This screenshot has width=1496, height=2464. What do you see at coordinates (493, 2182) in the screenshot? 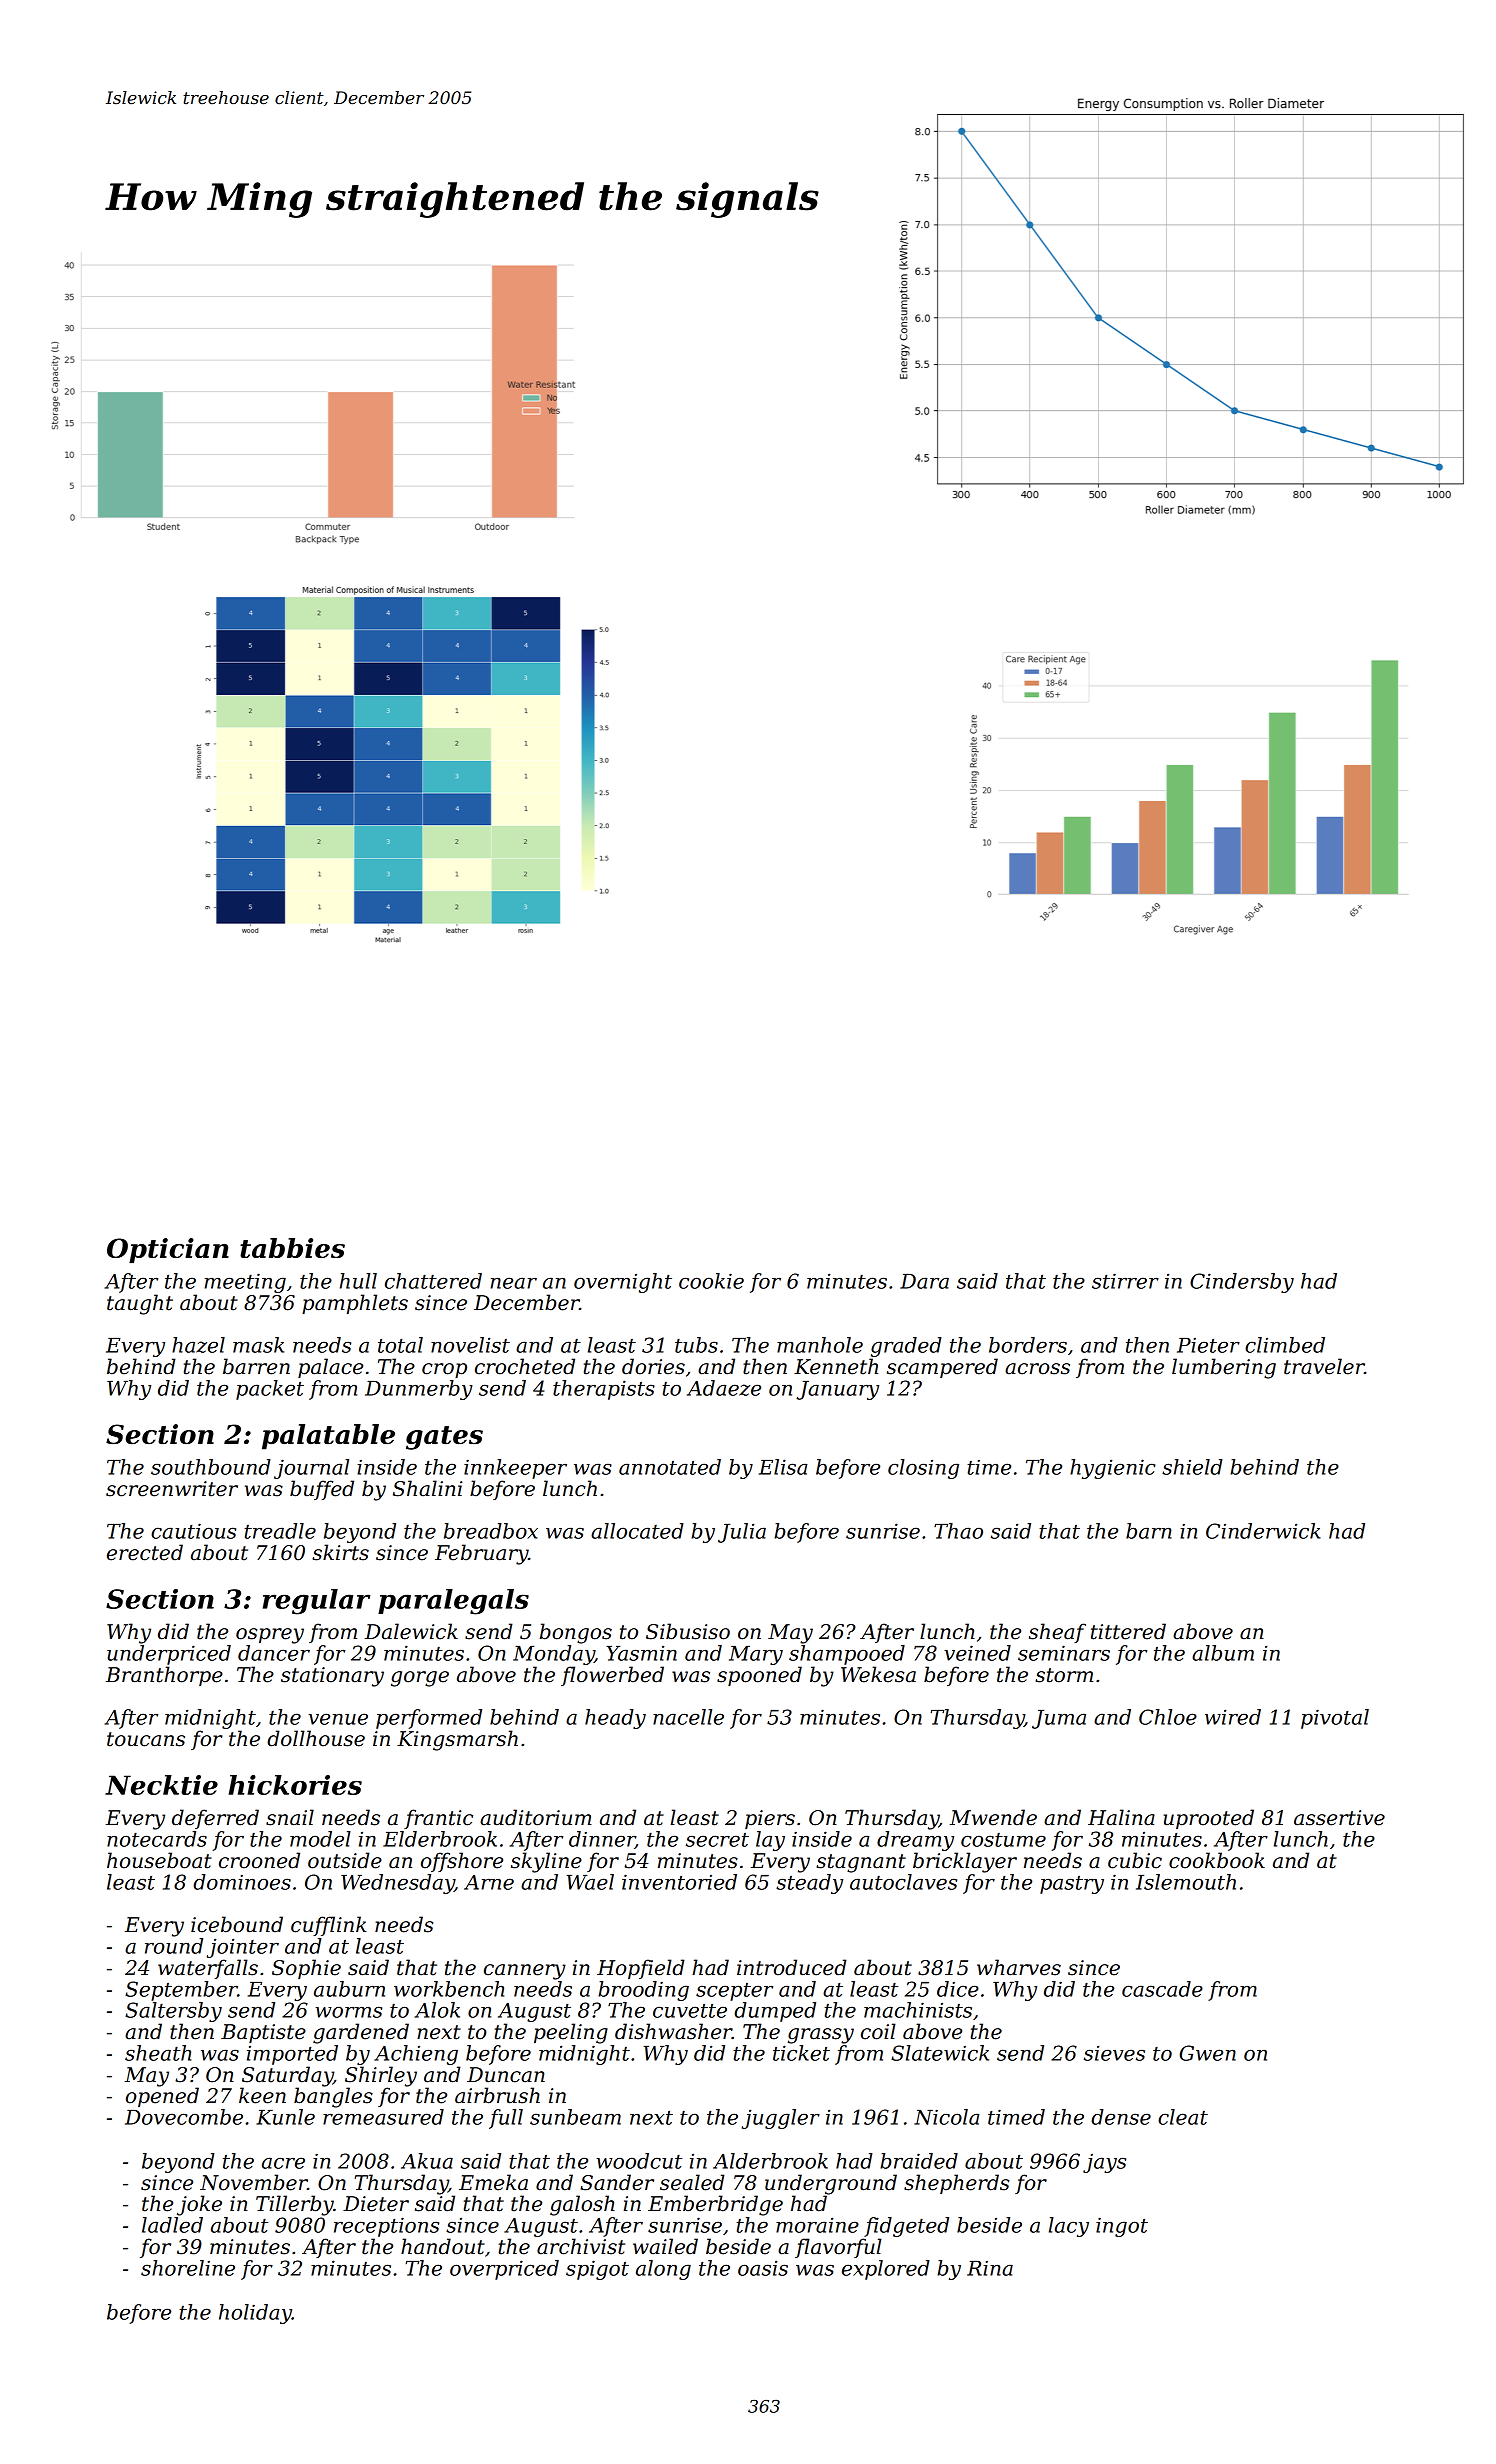
I see `Emeka` at bounding box center [493, 2182].
